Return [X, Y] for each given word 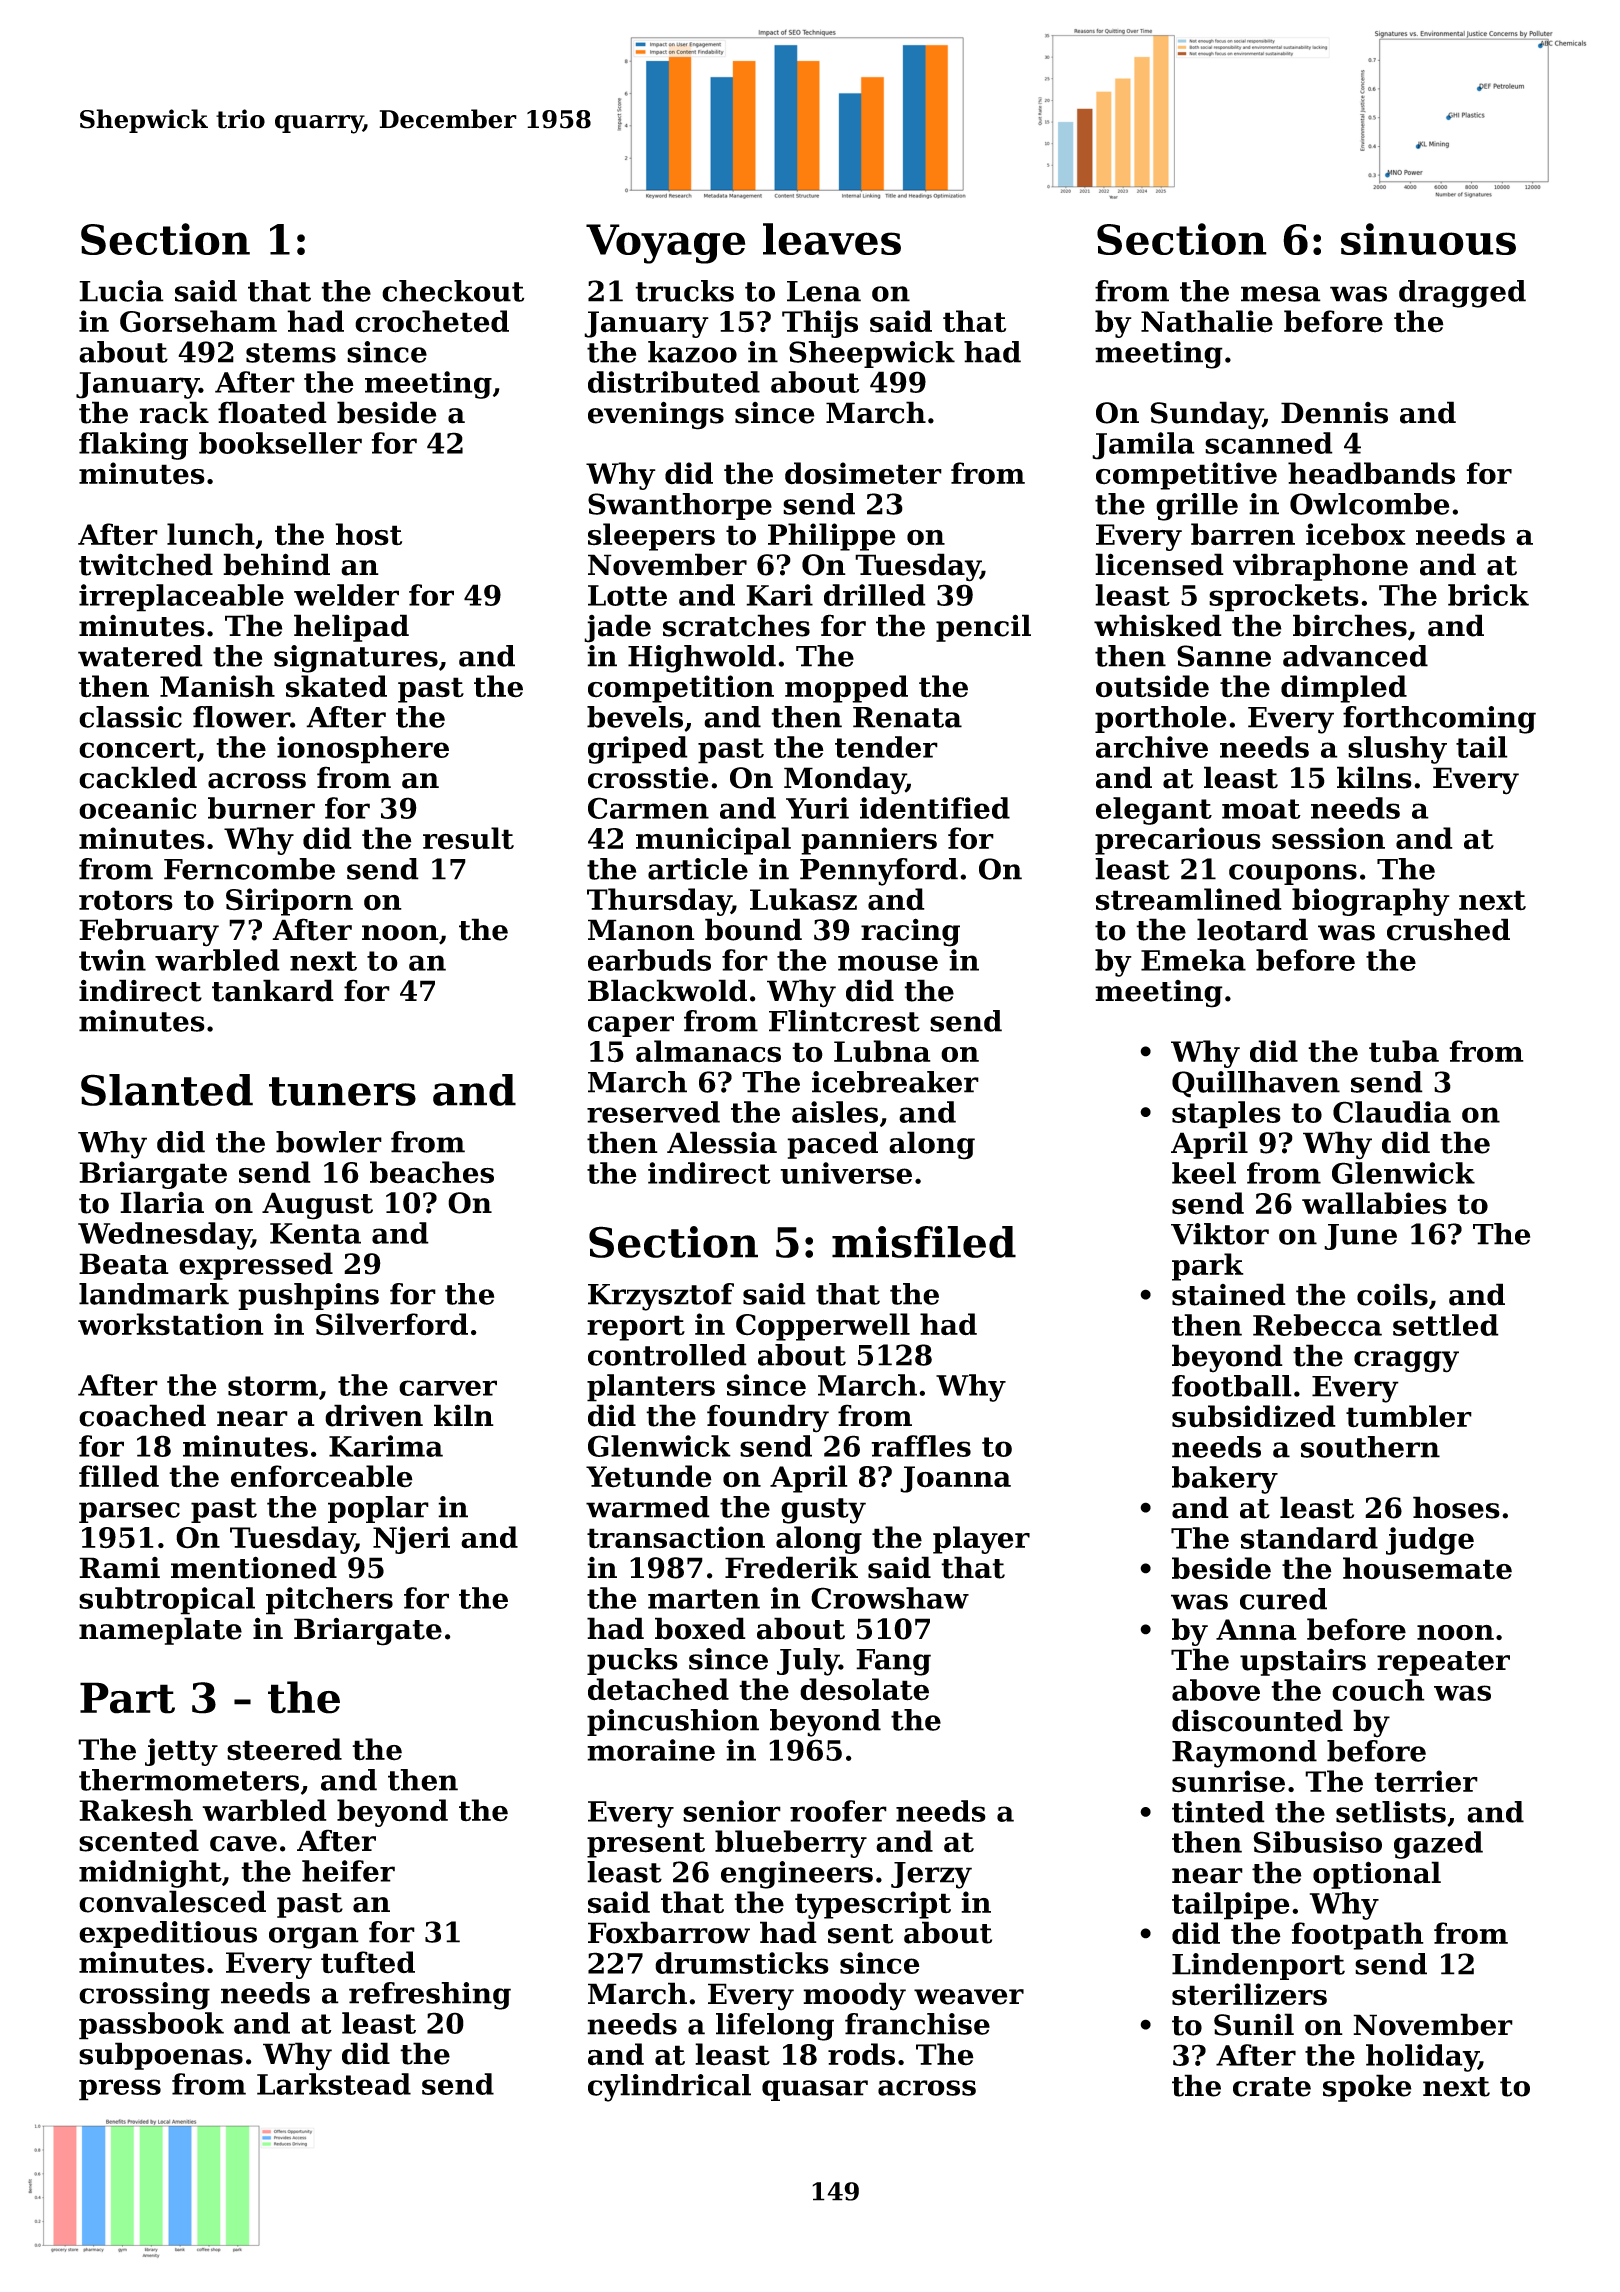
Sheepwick [872, 354]
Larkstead [334, 2084]
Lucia [121, 291]
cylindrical [669, 2088]
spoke [1367, 2088]
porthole [1160, 719]
